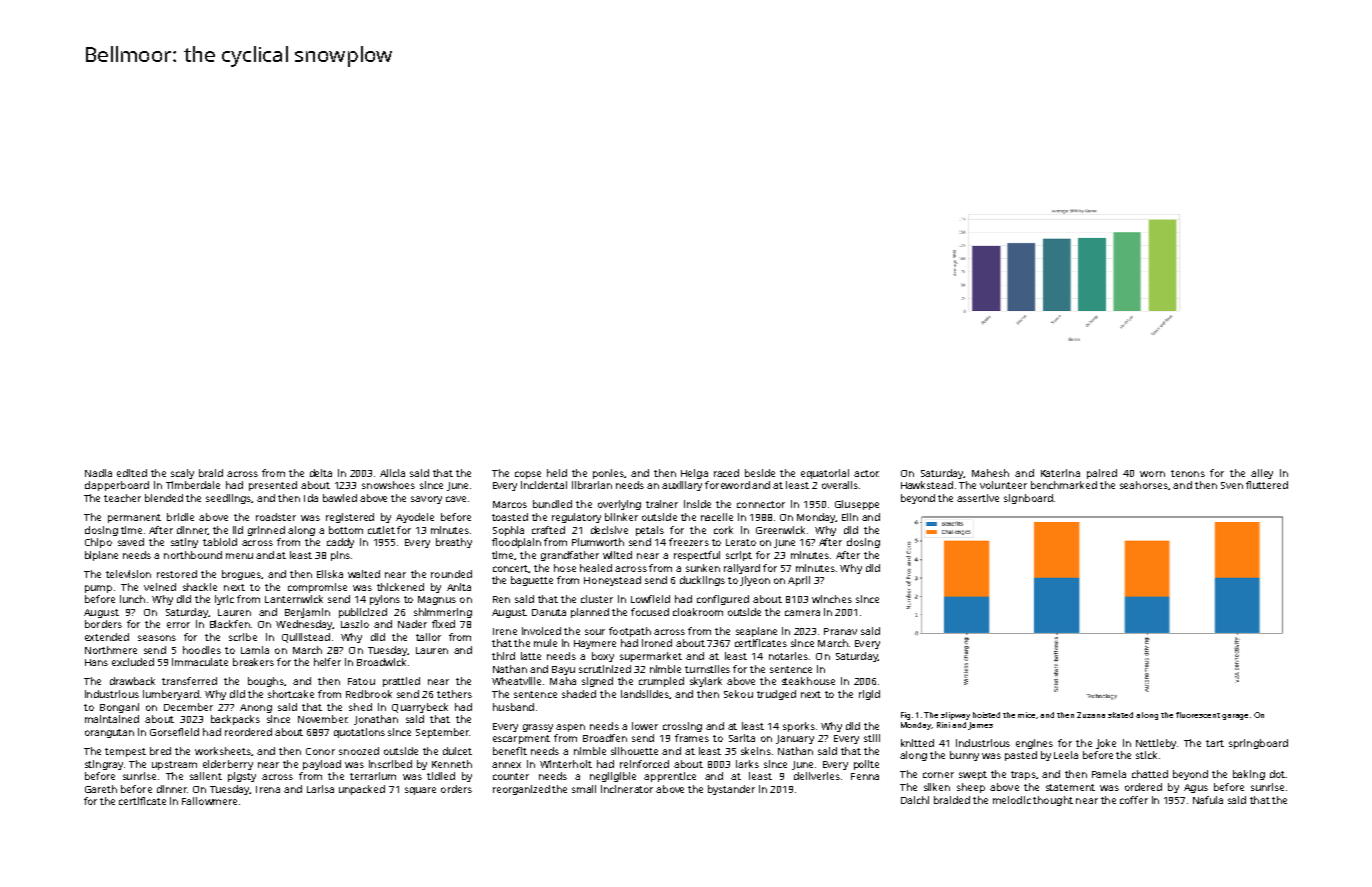 Image resolution: width=1372 pixels, height=887 pixels. I want to click on grandfather, so click(570, 556).
